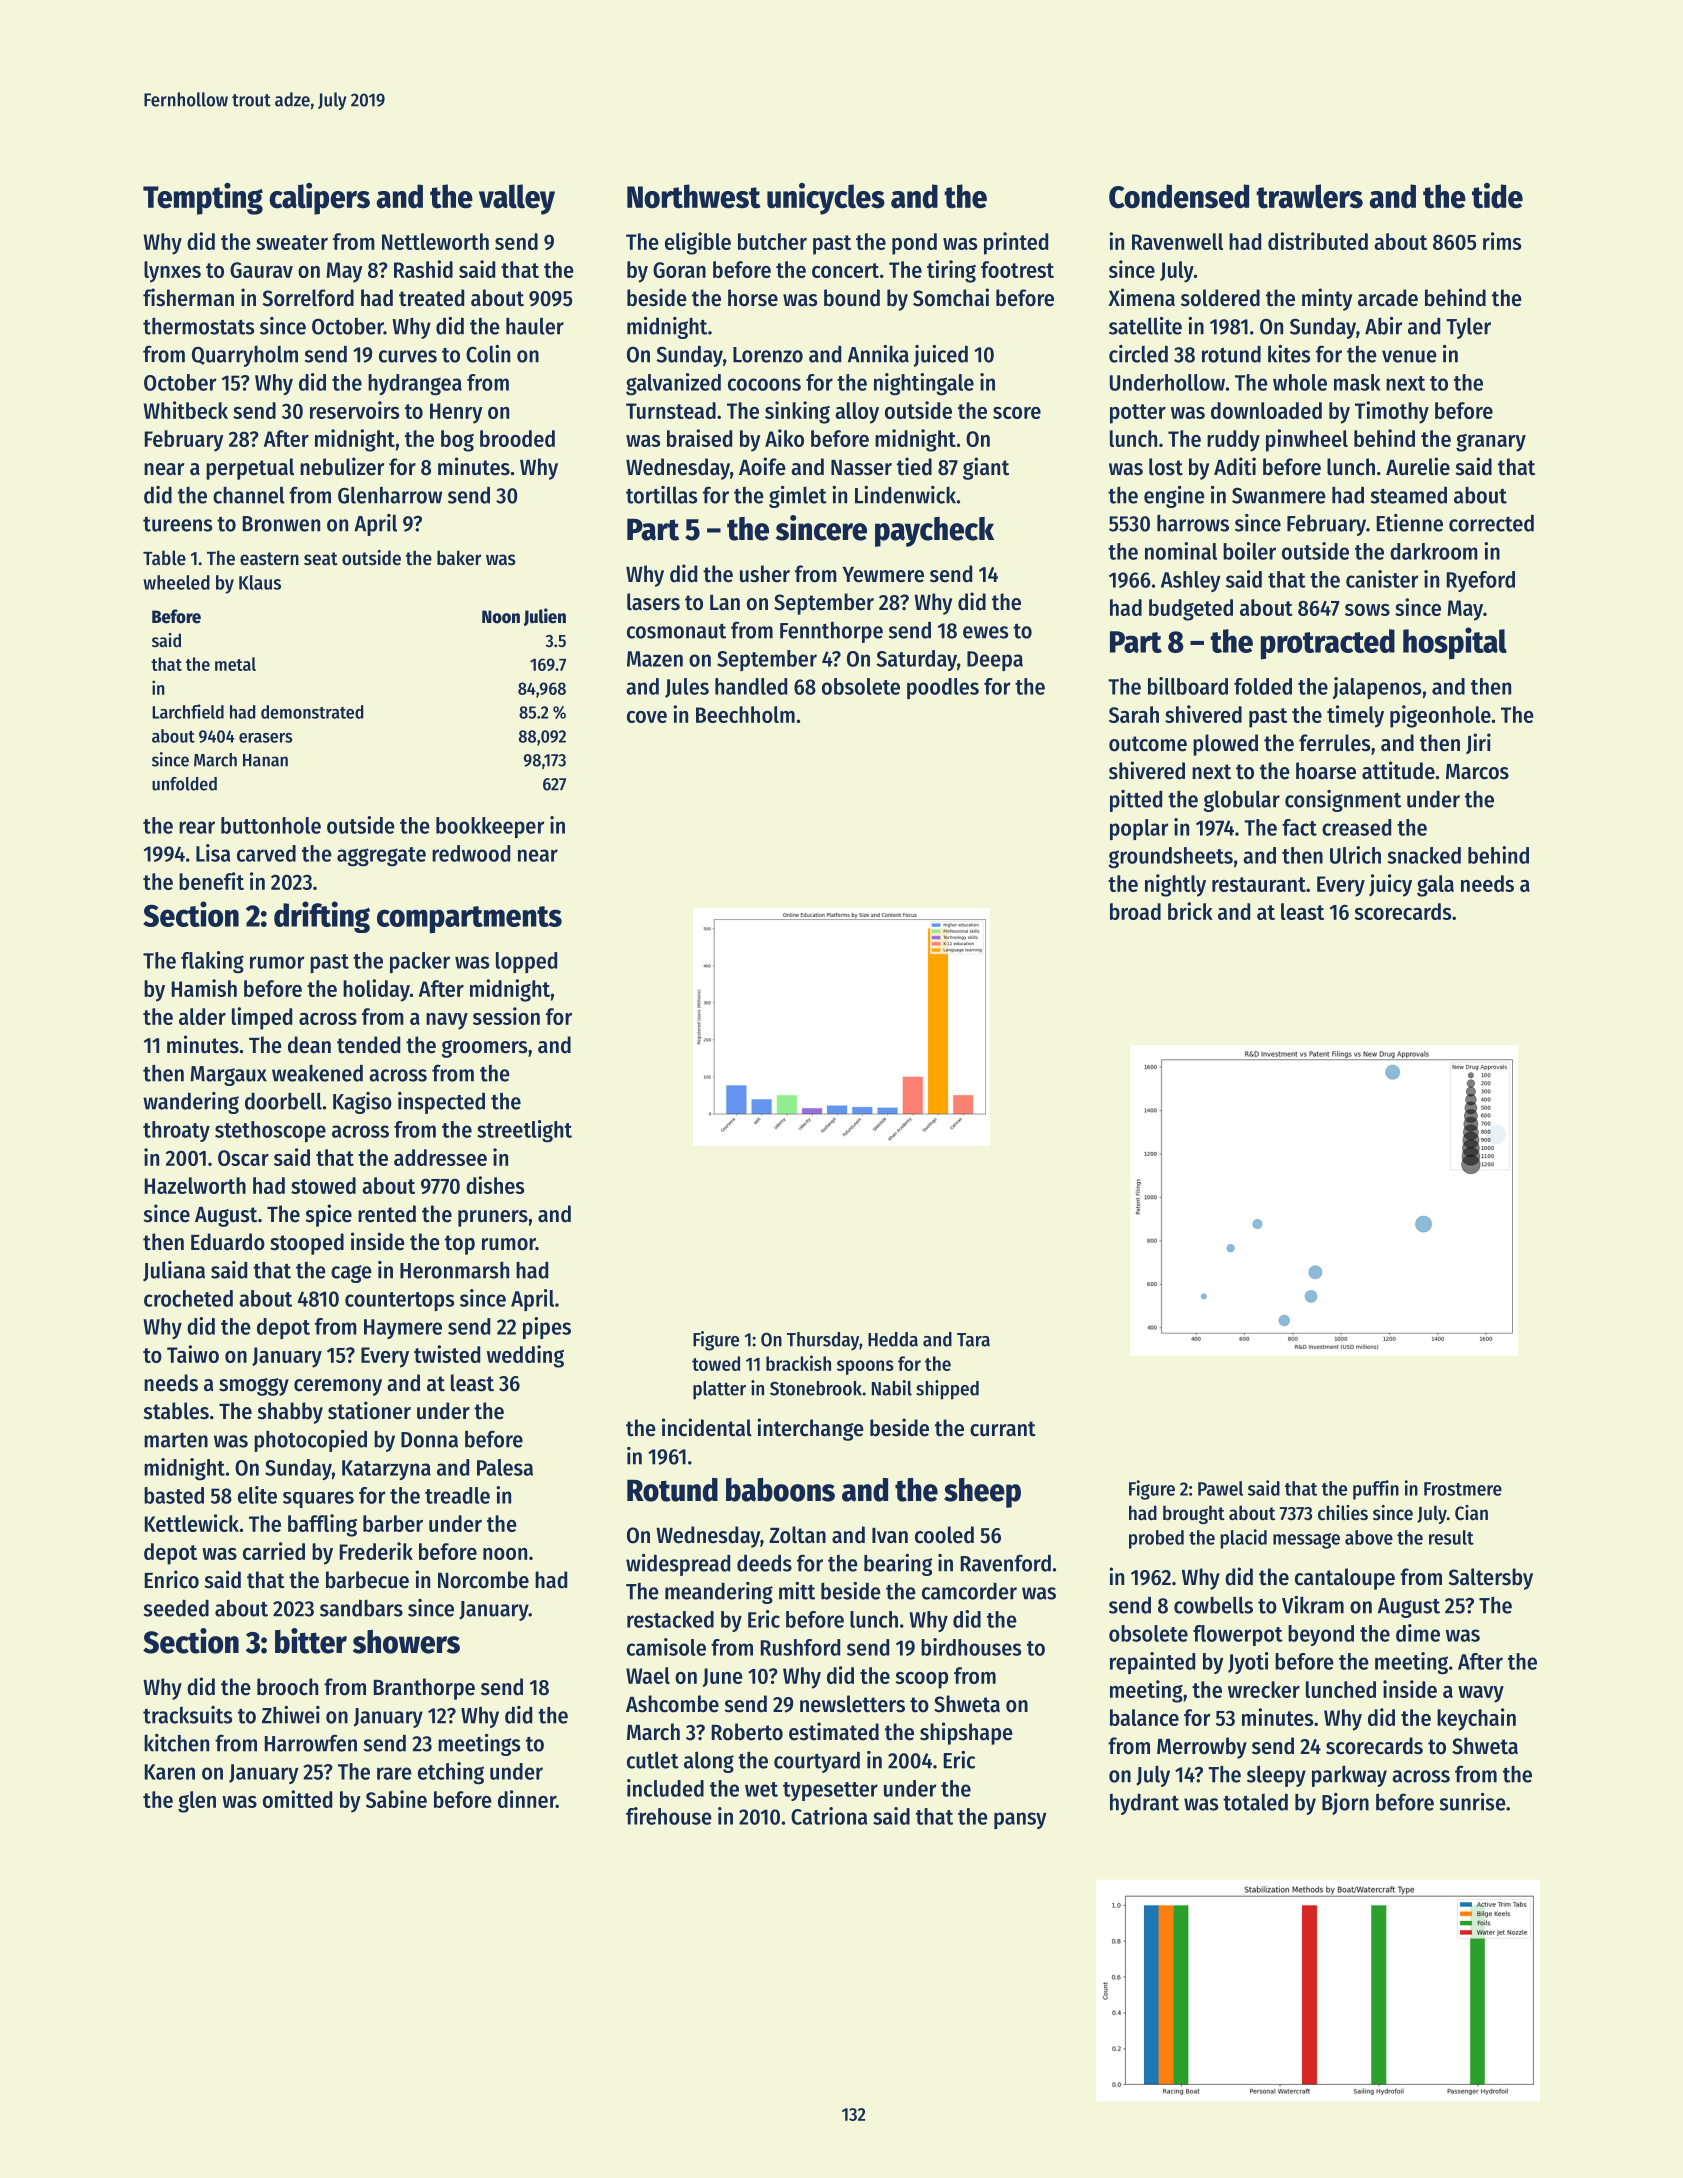  Describe the element at coordinates (829, 1816) in the image. I see `Catriona` at that location.
